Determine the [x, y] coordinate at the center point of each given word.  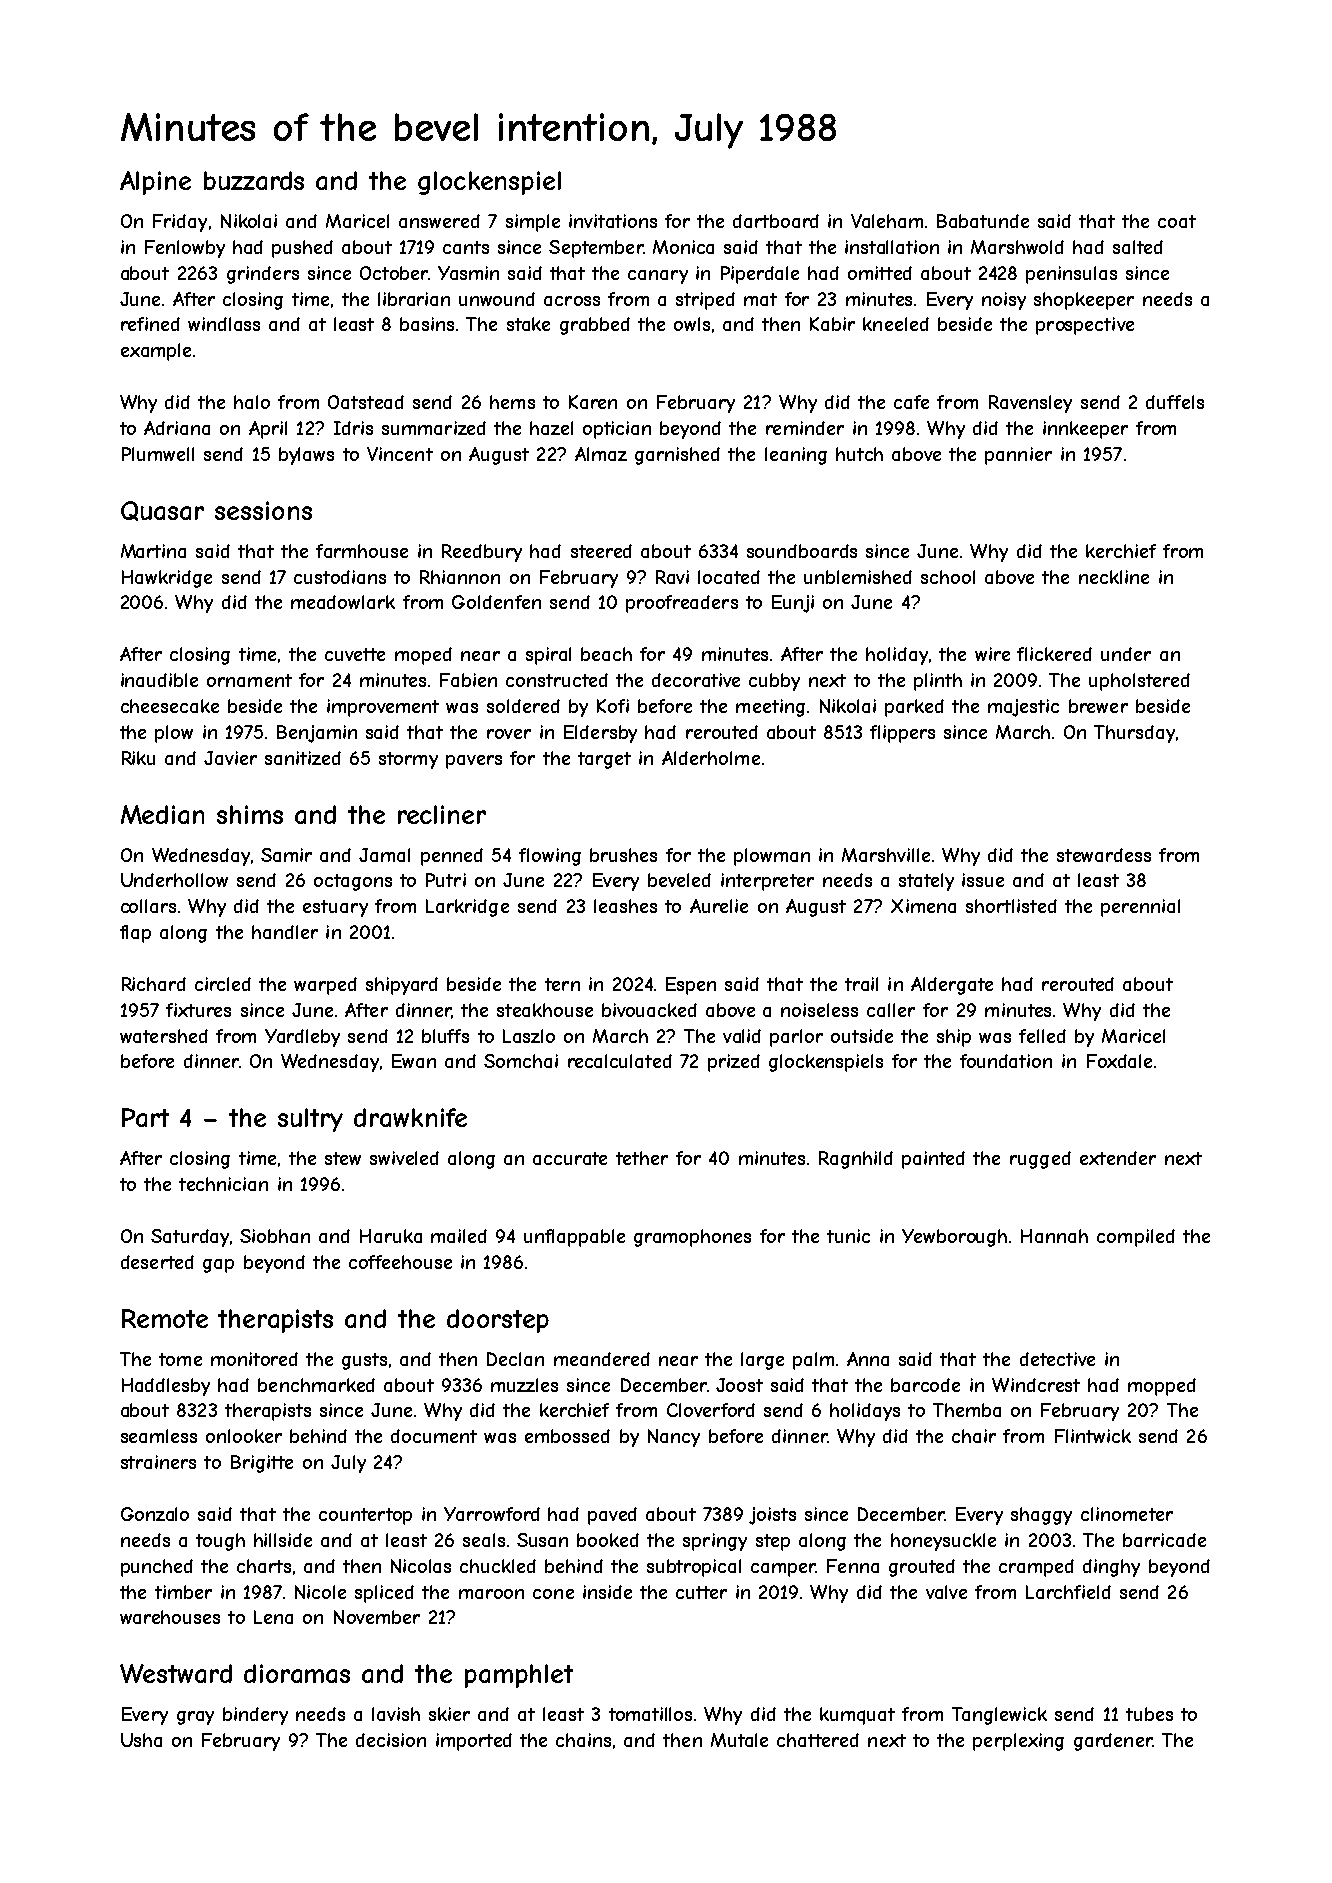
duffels [1175, 402]
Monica [683, 247]
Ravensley [1030, 404]
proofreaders [682, 604]
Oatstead [366, 402]
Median [162, 814]
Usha [141, 1740]
